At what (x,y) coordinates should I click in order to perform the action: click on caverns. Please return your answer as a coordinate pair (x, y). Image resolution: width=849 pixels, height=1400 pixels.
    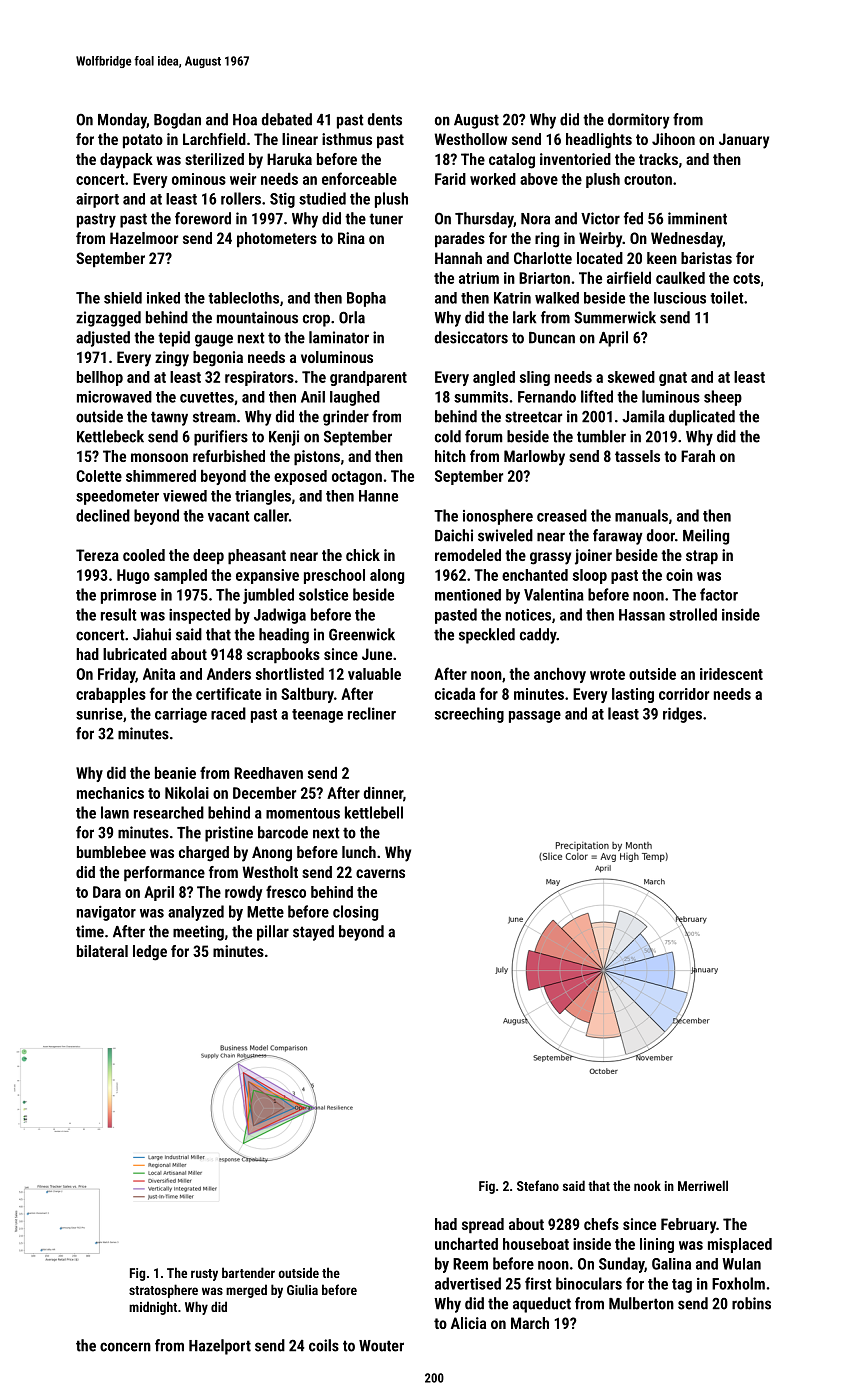
    Looking at the image, I should click on (380, 873).
